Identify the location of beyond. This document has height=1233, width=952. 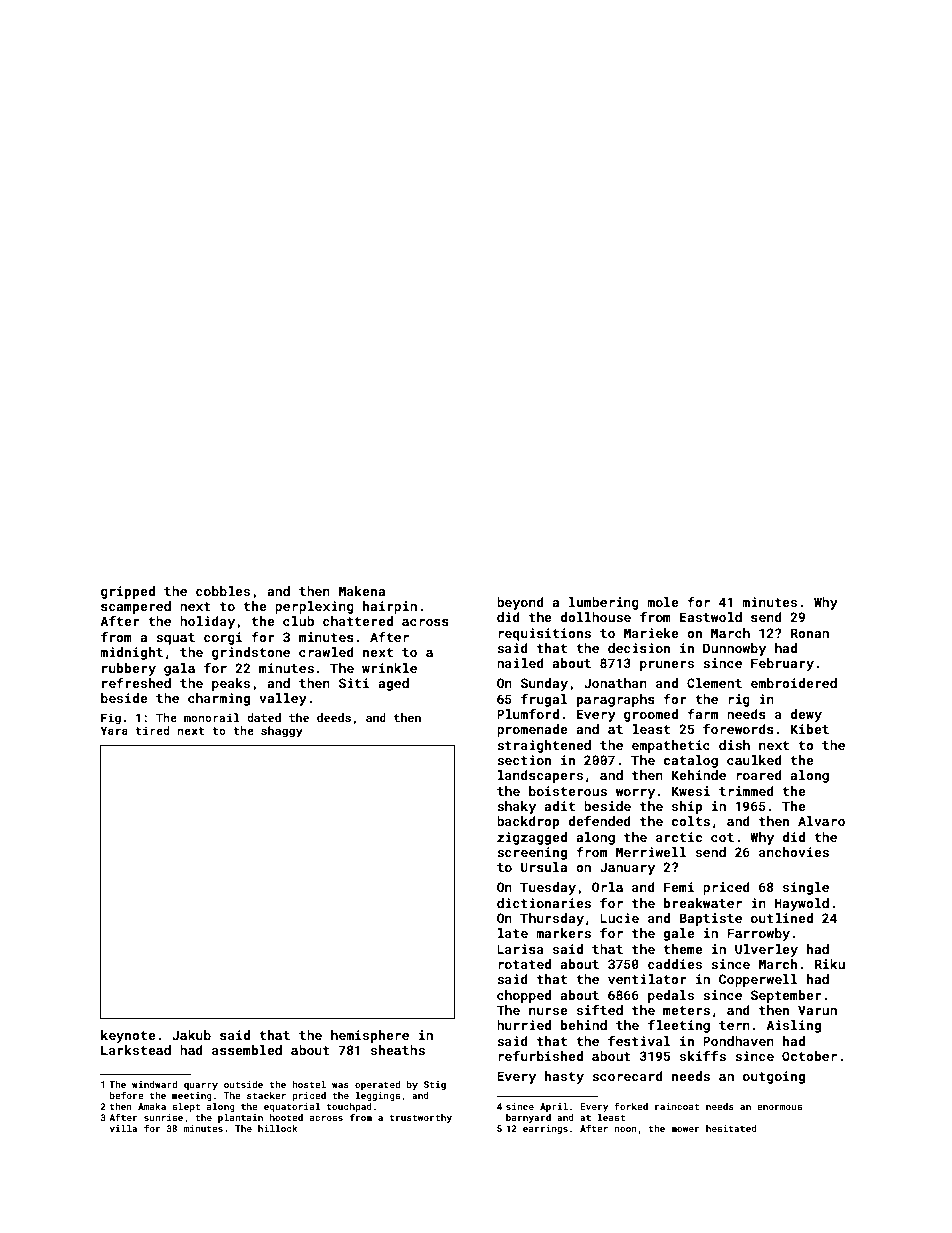
(520, 603).
